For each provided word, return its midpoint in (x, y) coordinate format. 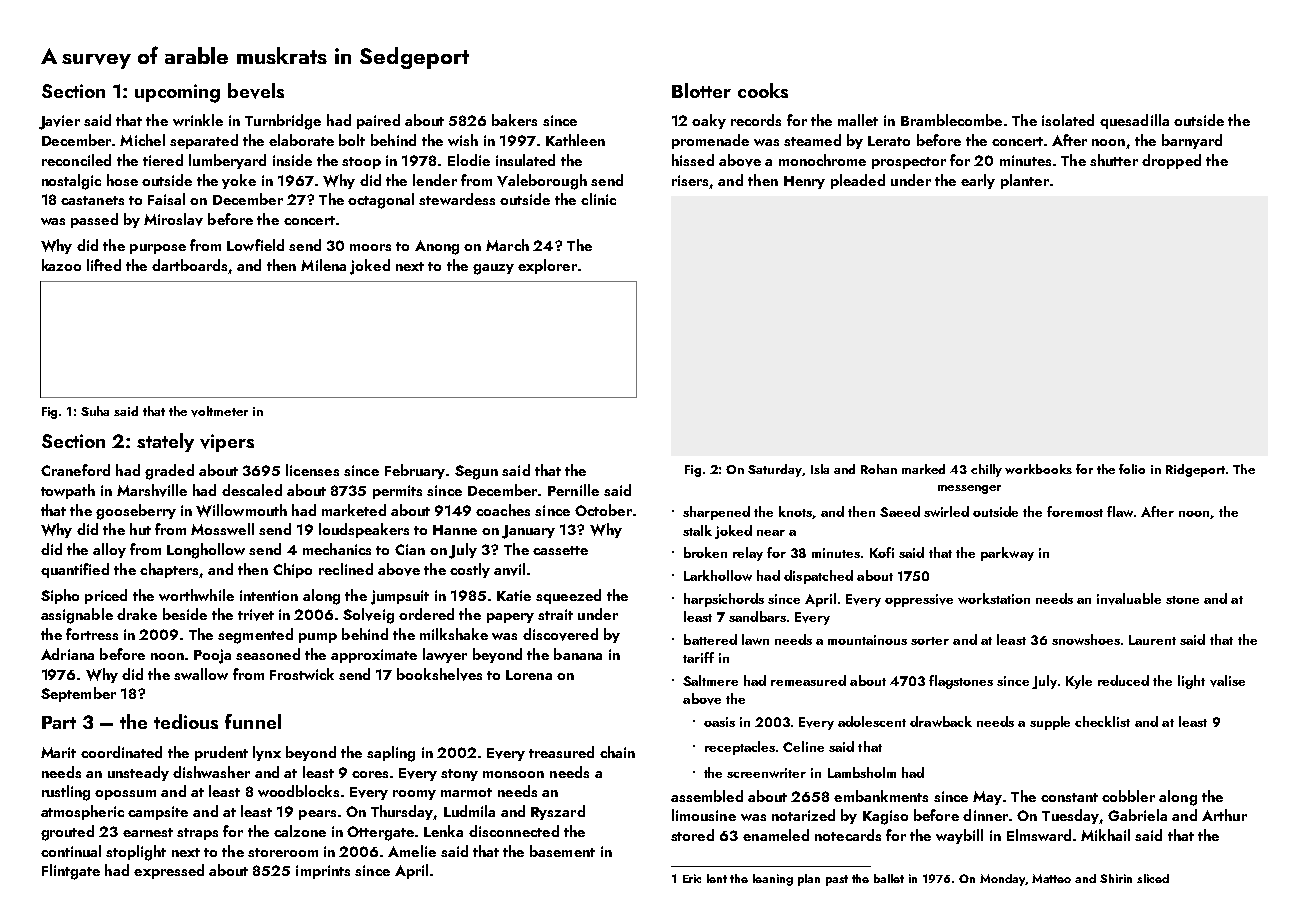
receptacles (740, 748)
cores (370, 774)
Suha (95, 411)
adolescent (872, 721)
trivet (256, 615)
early (978, 181)
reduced (1123, 680)
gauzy (493, 269)
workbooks (1038, 469)
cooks (763, 90)
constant (1069, 797)
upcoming (177, 93)
